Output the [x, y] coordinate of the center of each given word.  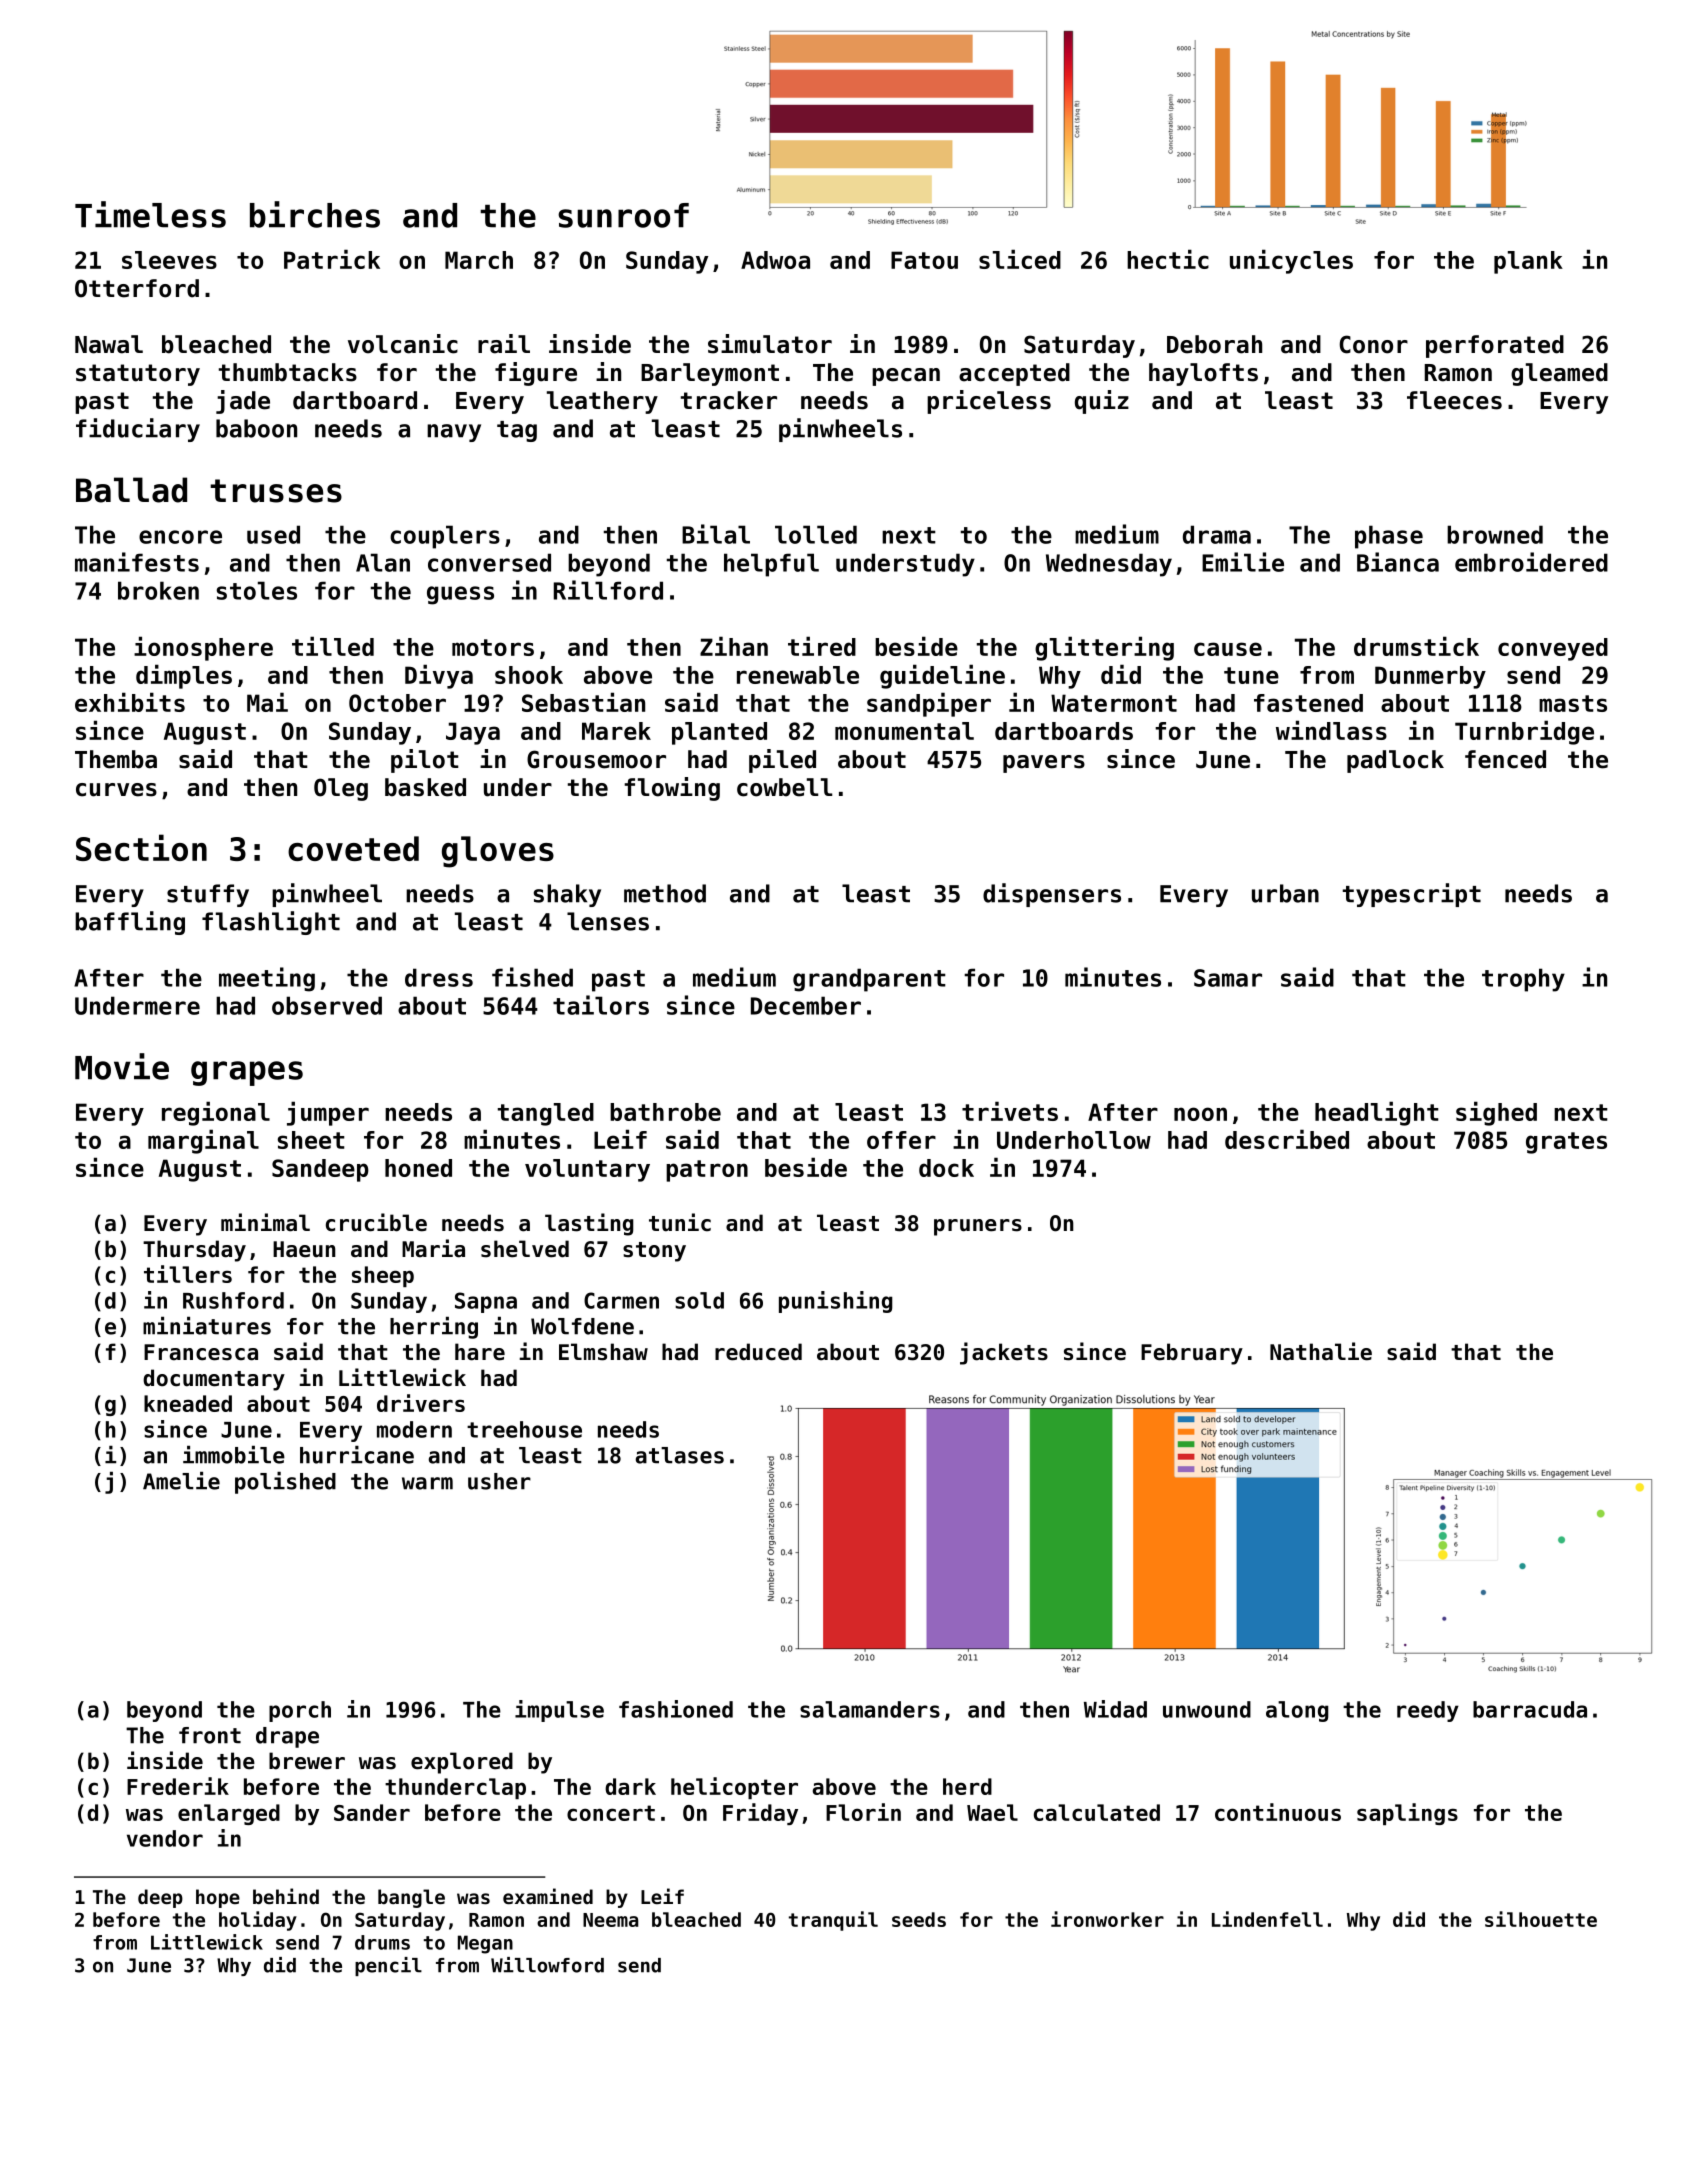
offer [901, 1140]
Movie [122, 1066]
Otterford [137, 288]
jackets [1004, 1353]
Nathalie [1321, 1351]
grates [1566, 1143]
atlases [680, 1455]
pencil [388, 1966]
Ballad [131, 490]
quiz [1102, 402]
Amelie [181, 1481]
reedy [1428, 1711]
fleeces [1454, 400]
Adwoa [775, 260]
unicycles [1291, 261]
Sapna [486, 1302]
